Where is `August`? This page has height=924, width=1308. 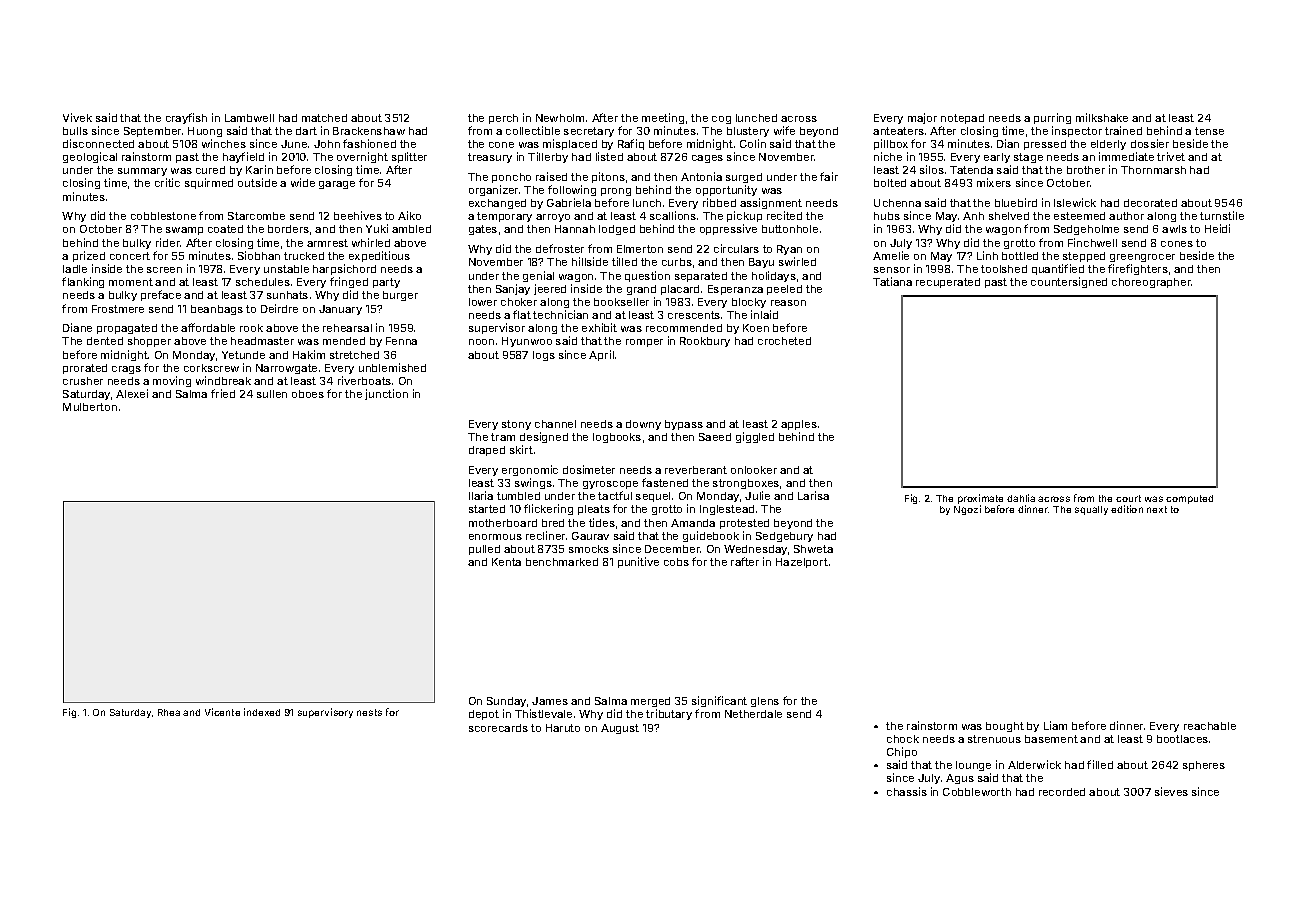 August is located at coordinates (620, 729).
